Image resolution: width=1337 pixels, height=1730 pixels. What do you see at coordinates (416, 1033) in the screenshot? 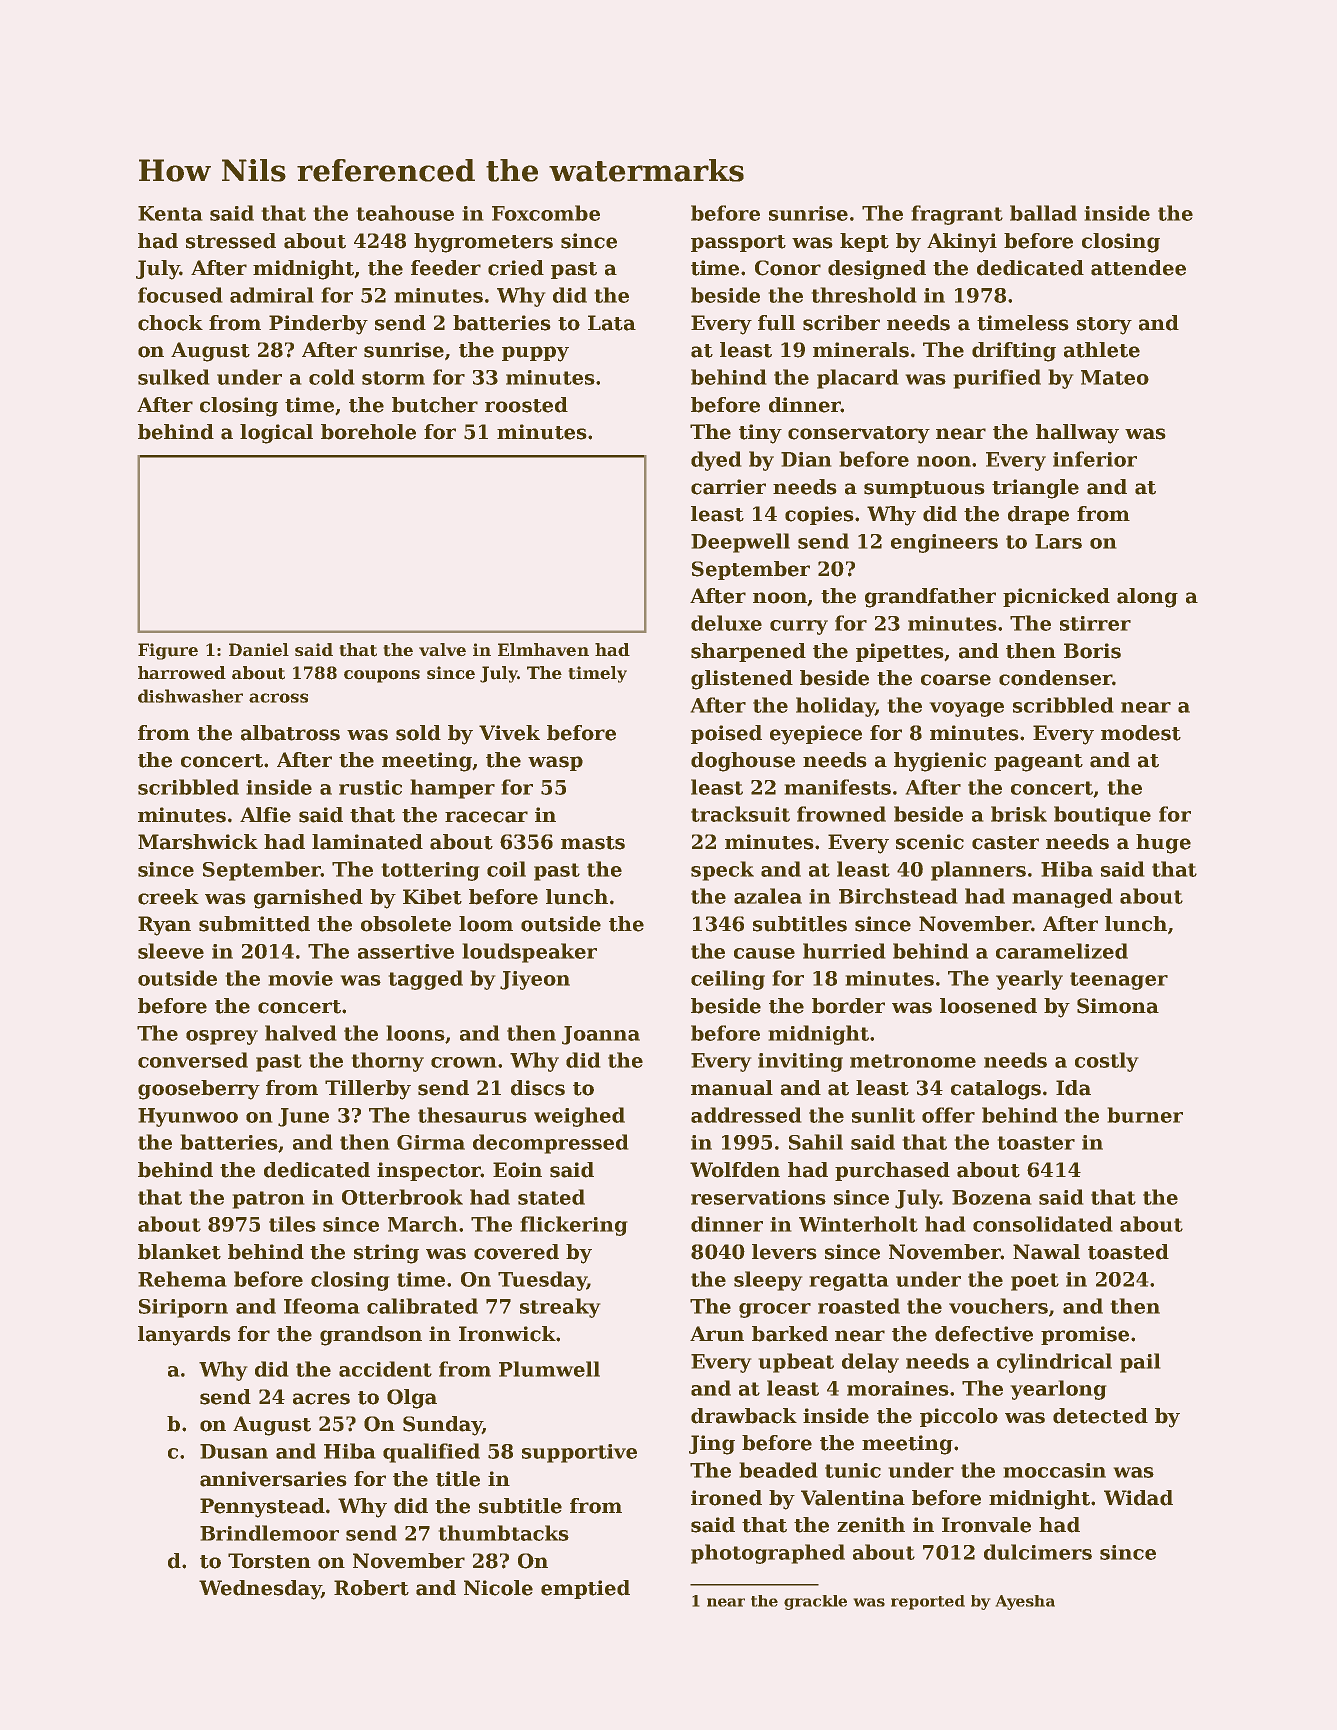
I see `loons` at bounding box center [416, 1033].
